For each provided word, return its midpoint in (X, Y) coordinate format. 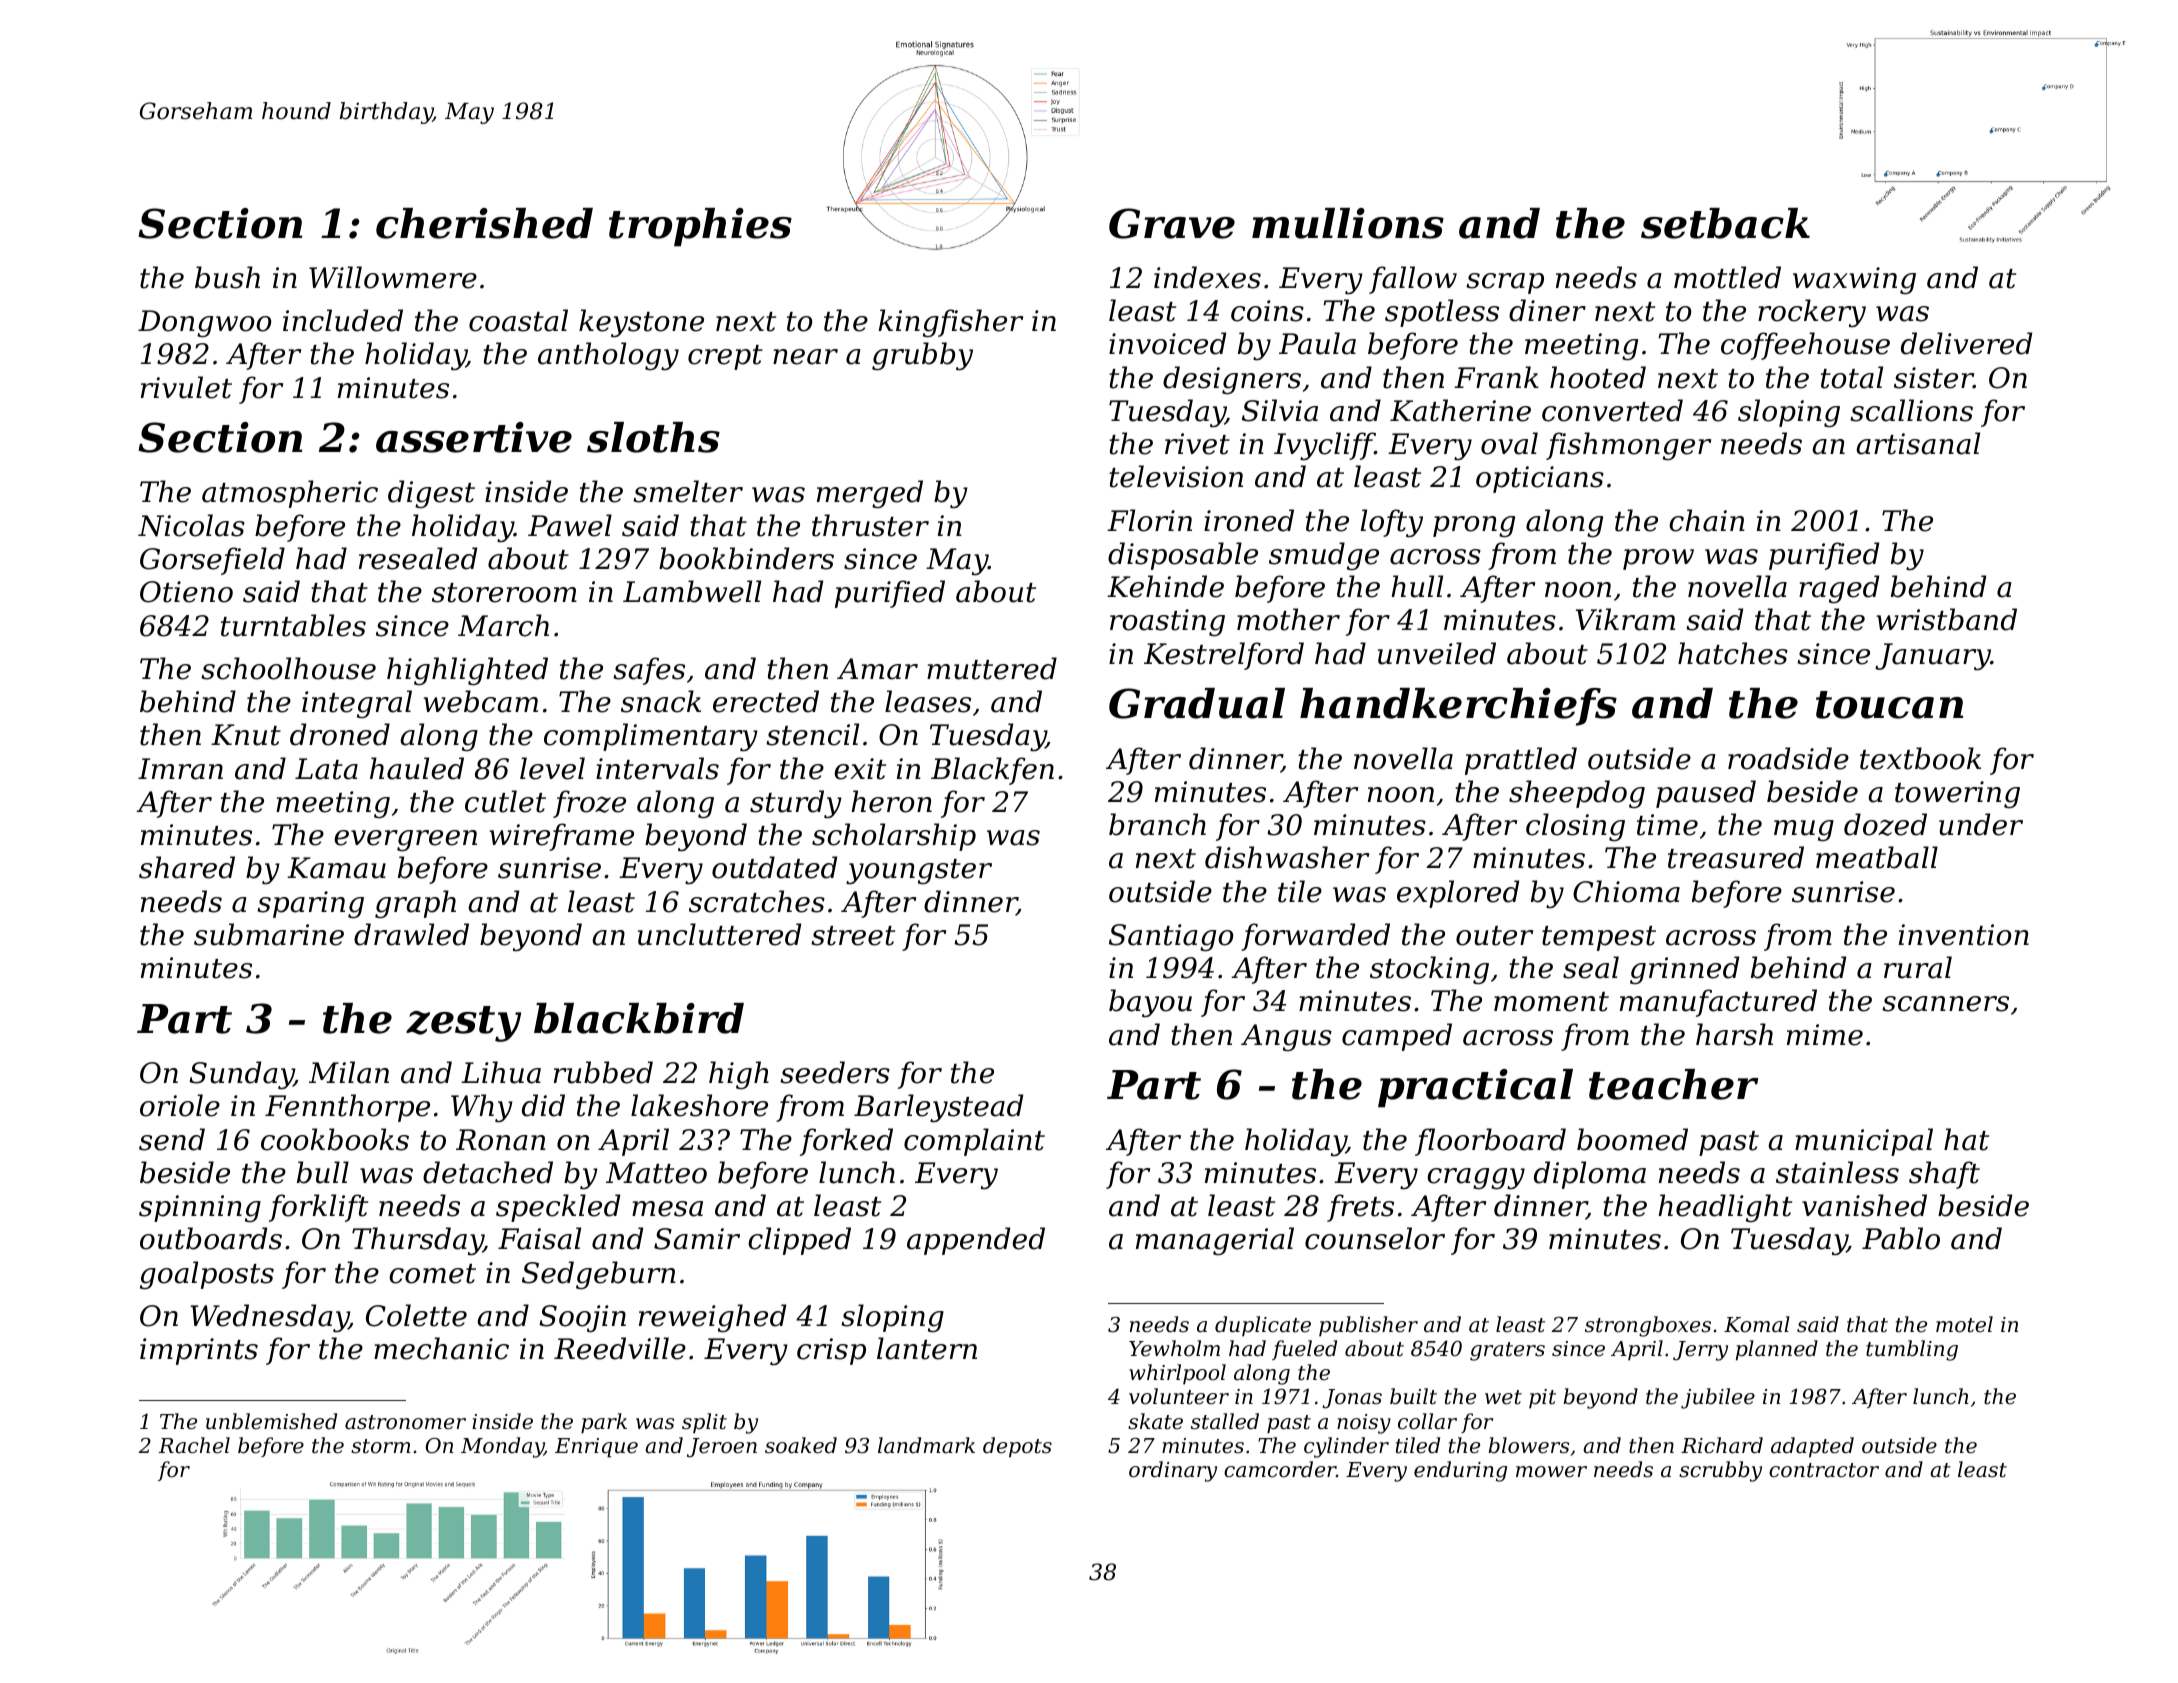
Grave (1172, 223)
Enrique (596, 1448)
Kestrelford (1224, 656)
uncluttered (719, 934)
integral (357, 704)
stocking (1429, 970)
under (1981, 824)
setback (1725, 223)
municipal (1864, 1142)
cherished (484, 223)
